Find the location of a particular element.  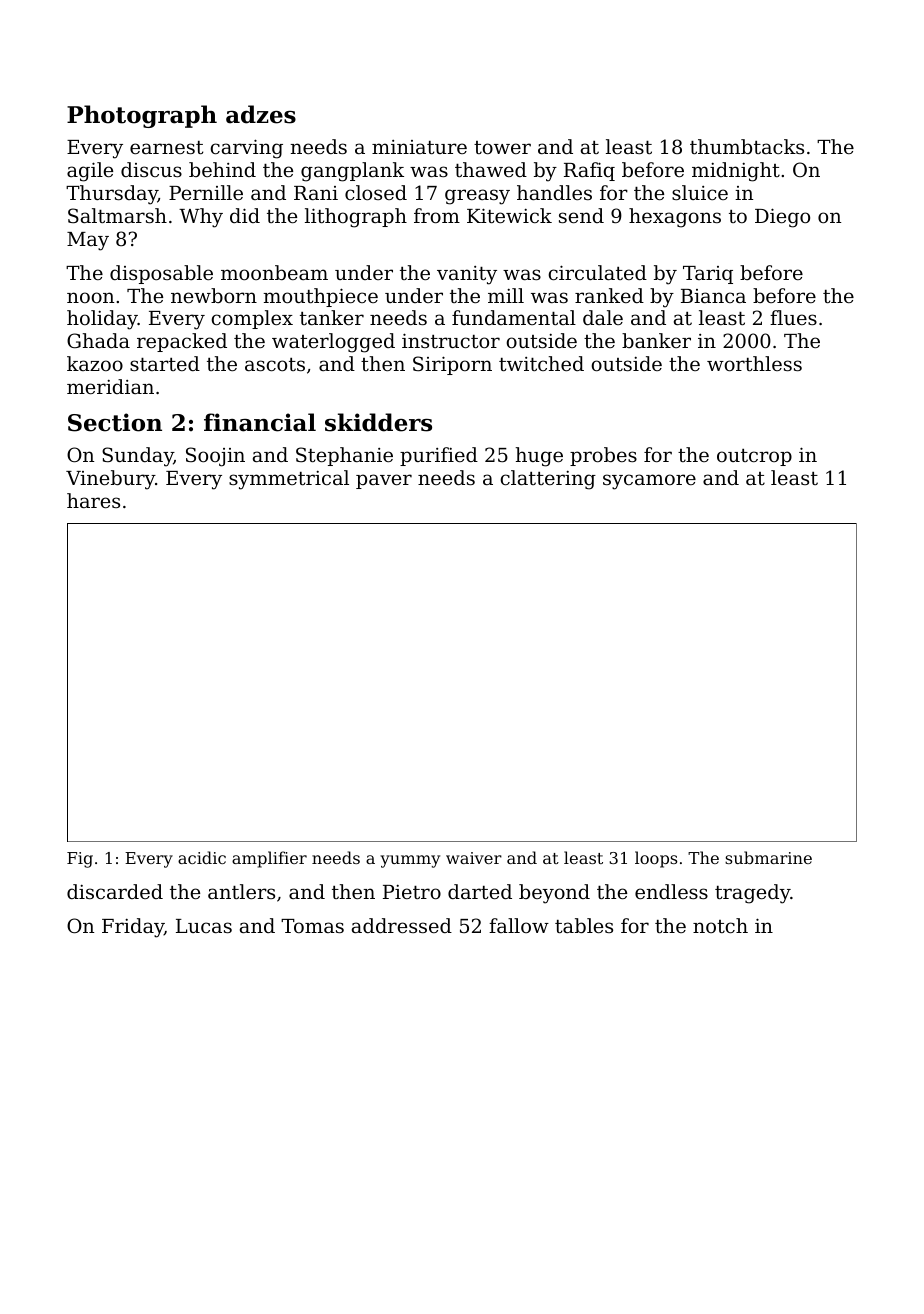

addressed is located at coordinates (402, 925).
